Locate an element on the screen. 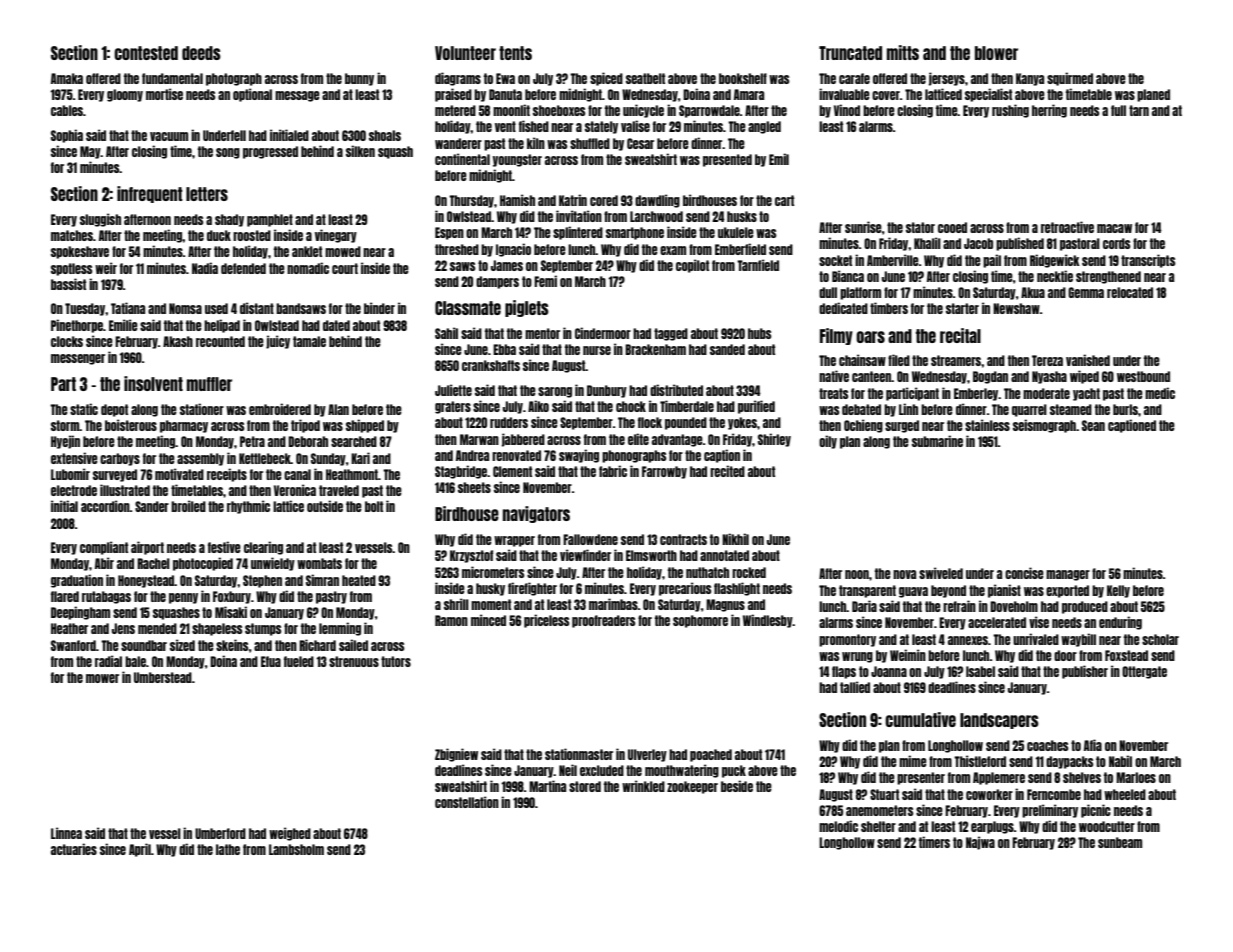 Image resolution: width=1233 pixels, height=952 pixels. mower is located at coordinates (102, 678).
